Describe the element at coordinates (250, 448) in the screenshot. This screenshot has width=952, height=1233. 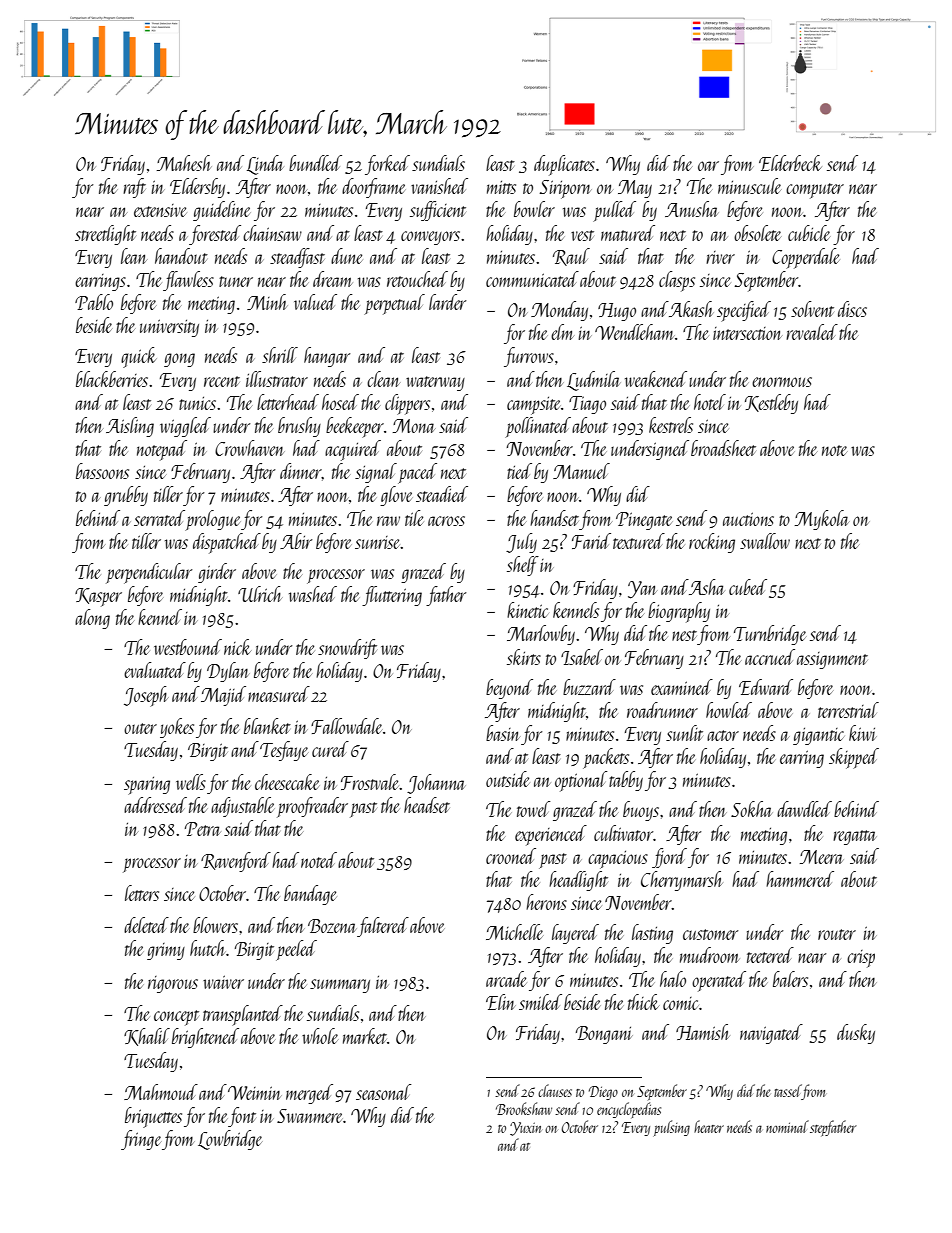
I see `Crowhaven` at that location.
